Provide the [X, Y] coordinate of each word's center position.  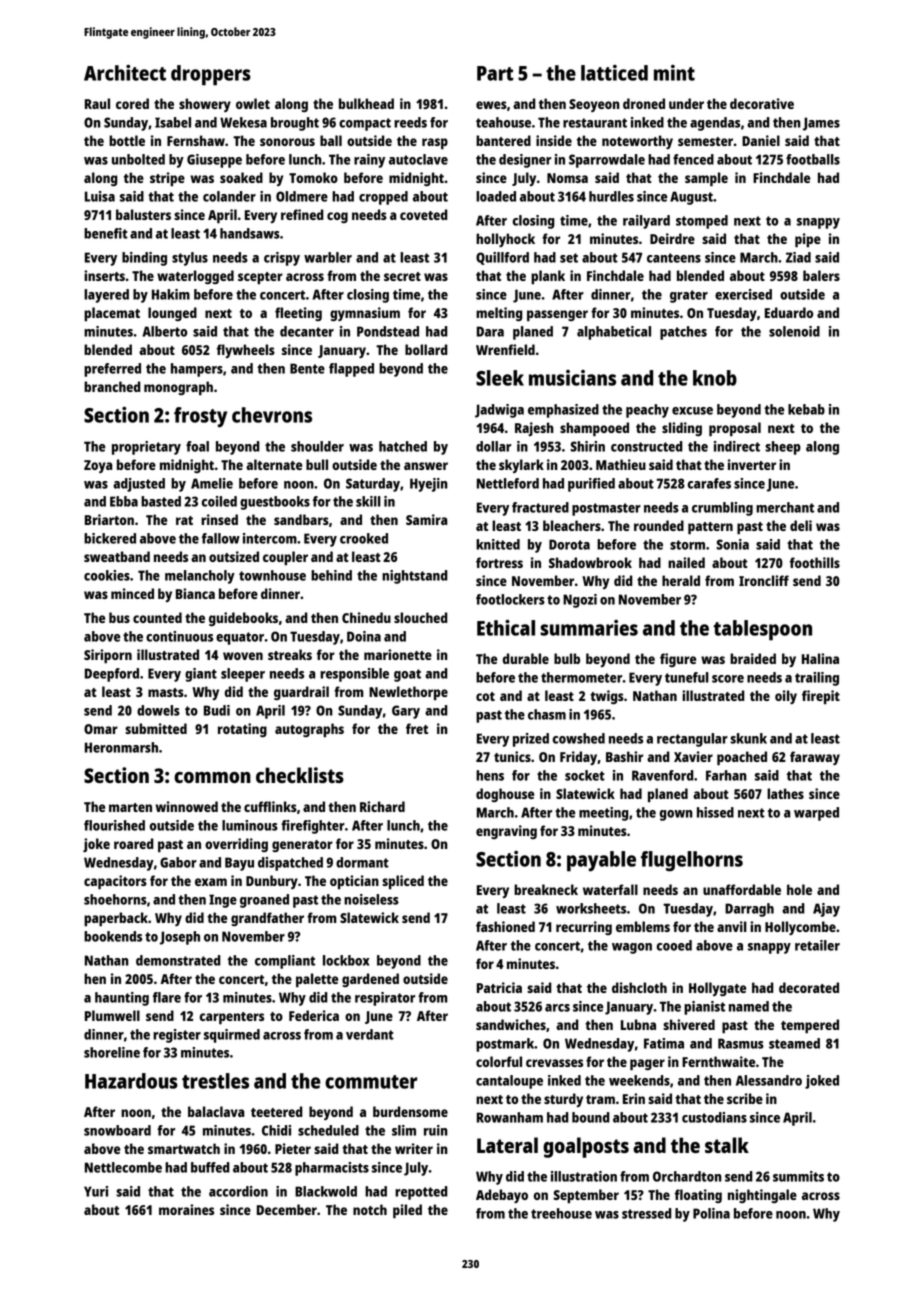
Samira [426, 519]
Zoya [98, 466]
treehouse [561, 1213]
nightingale [762, 1196]
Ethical [506, 627]
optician [354, 882]
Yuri [96, 1191]
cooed [674, 945]
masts [166, 692]
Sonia [732, 544]
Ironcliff [764, 580]
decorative [762, 103]
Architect [125, 73]
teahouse [503, 122]
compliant [285, 962]
